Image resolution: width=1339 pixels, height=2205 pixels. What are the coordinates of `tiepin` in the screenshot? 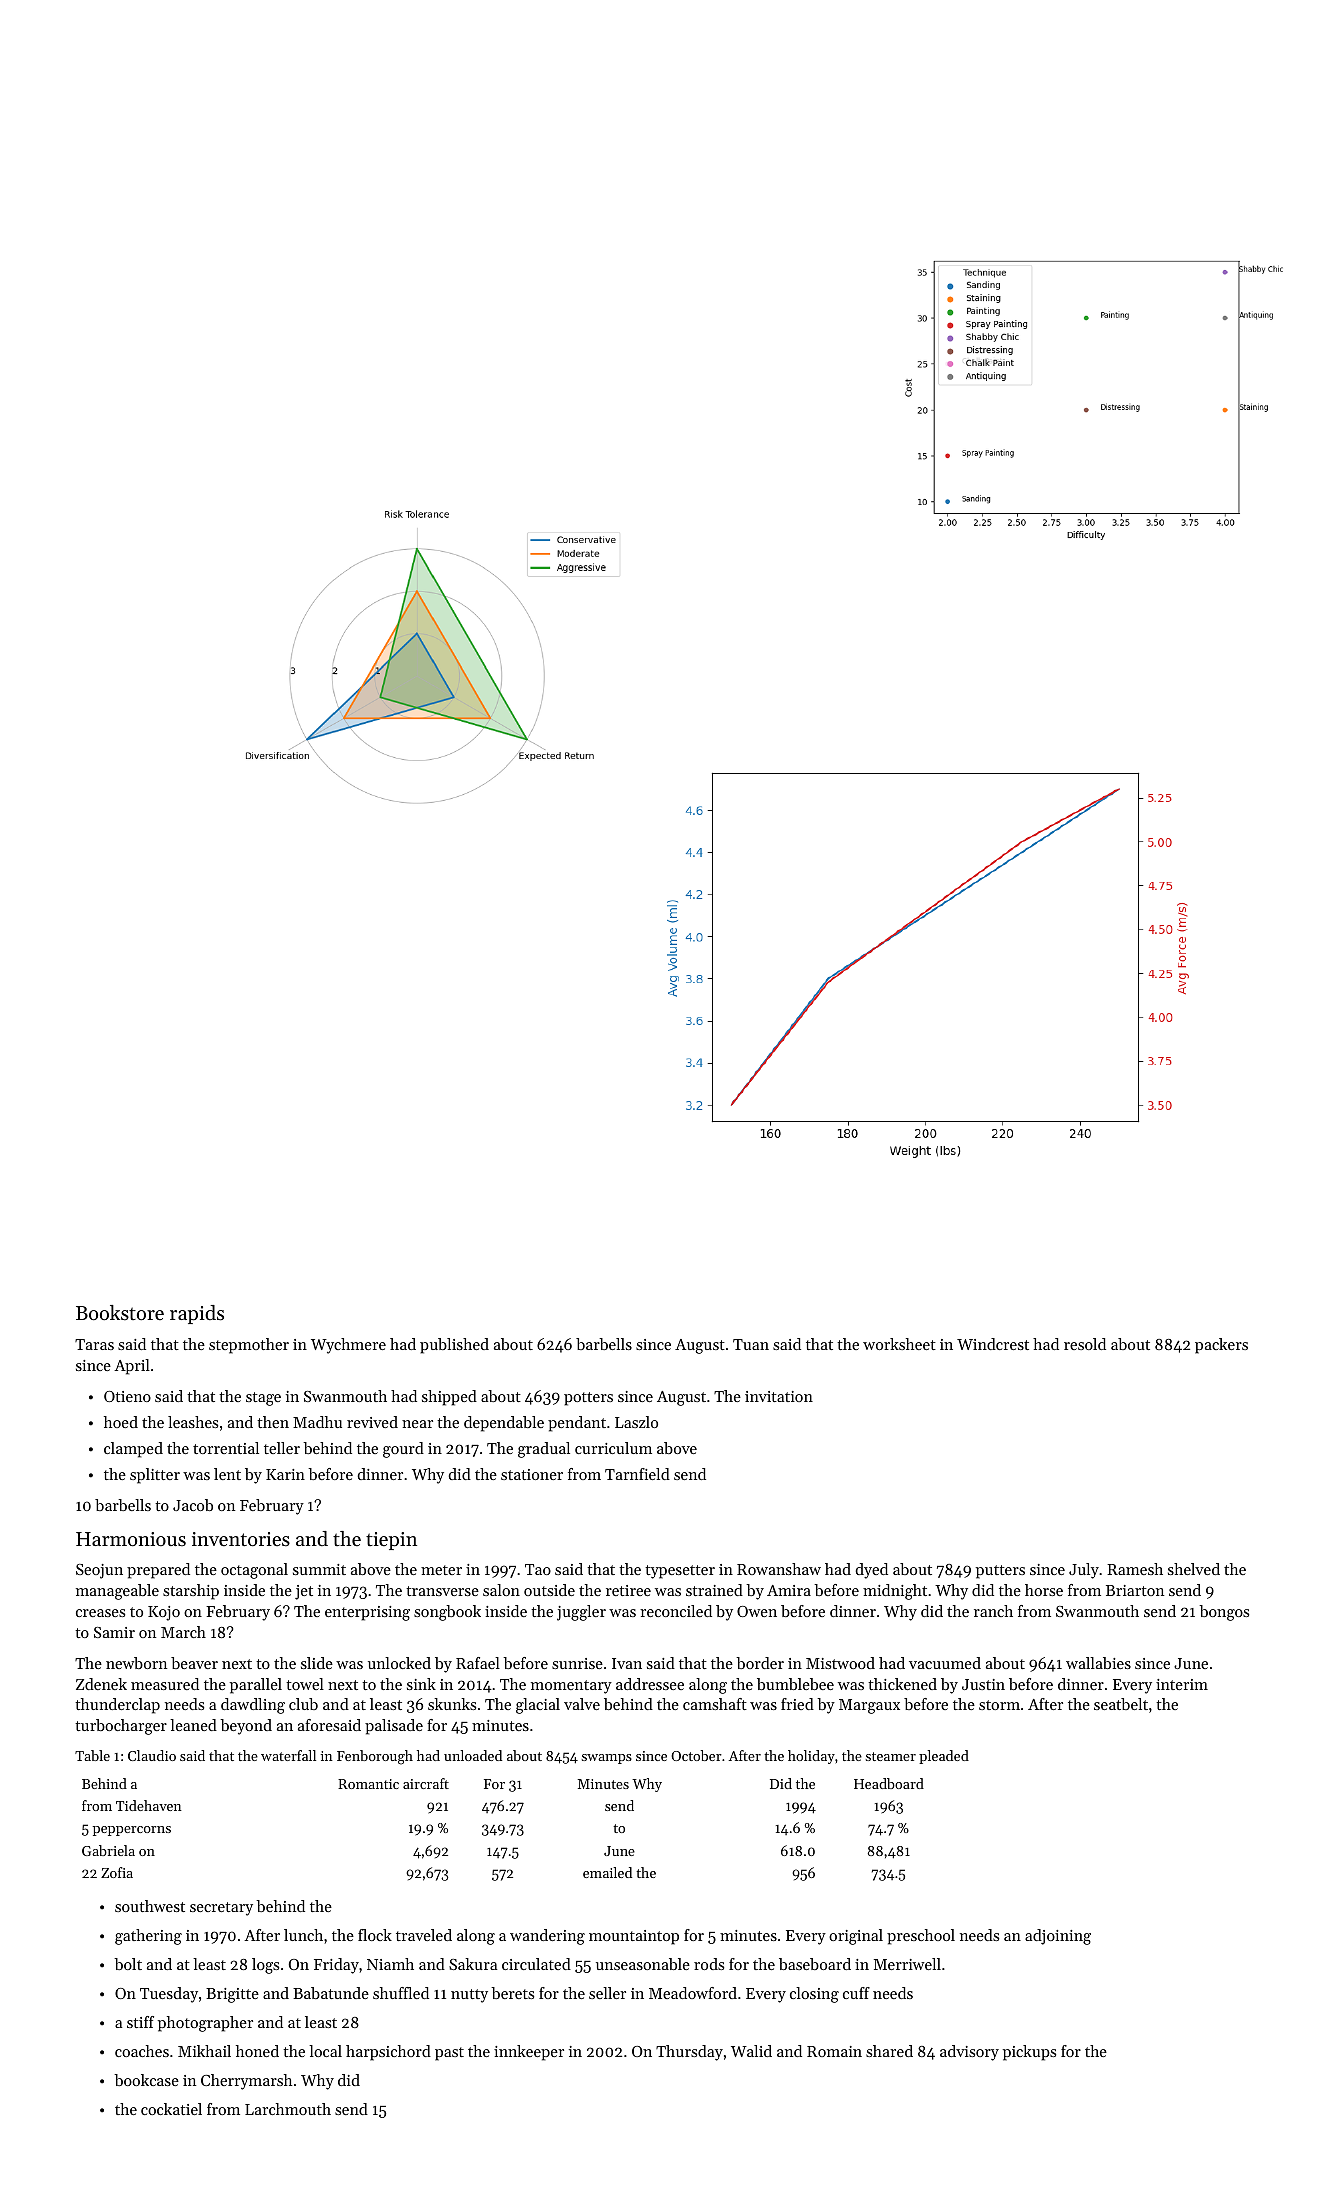 It's located at (391, 1541).
